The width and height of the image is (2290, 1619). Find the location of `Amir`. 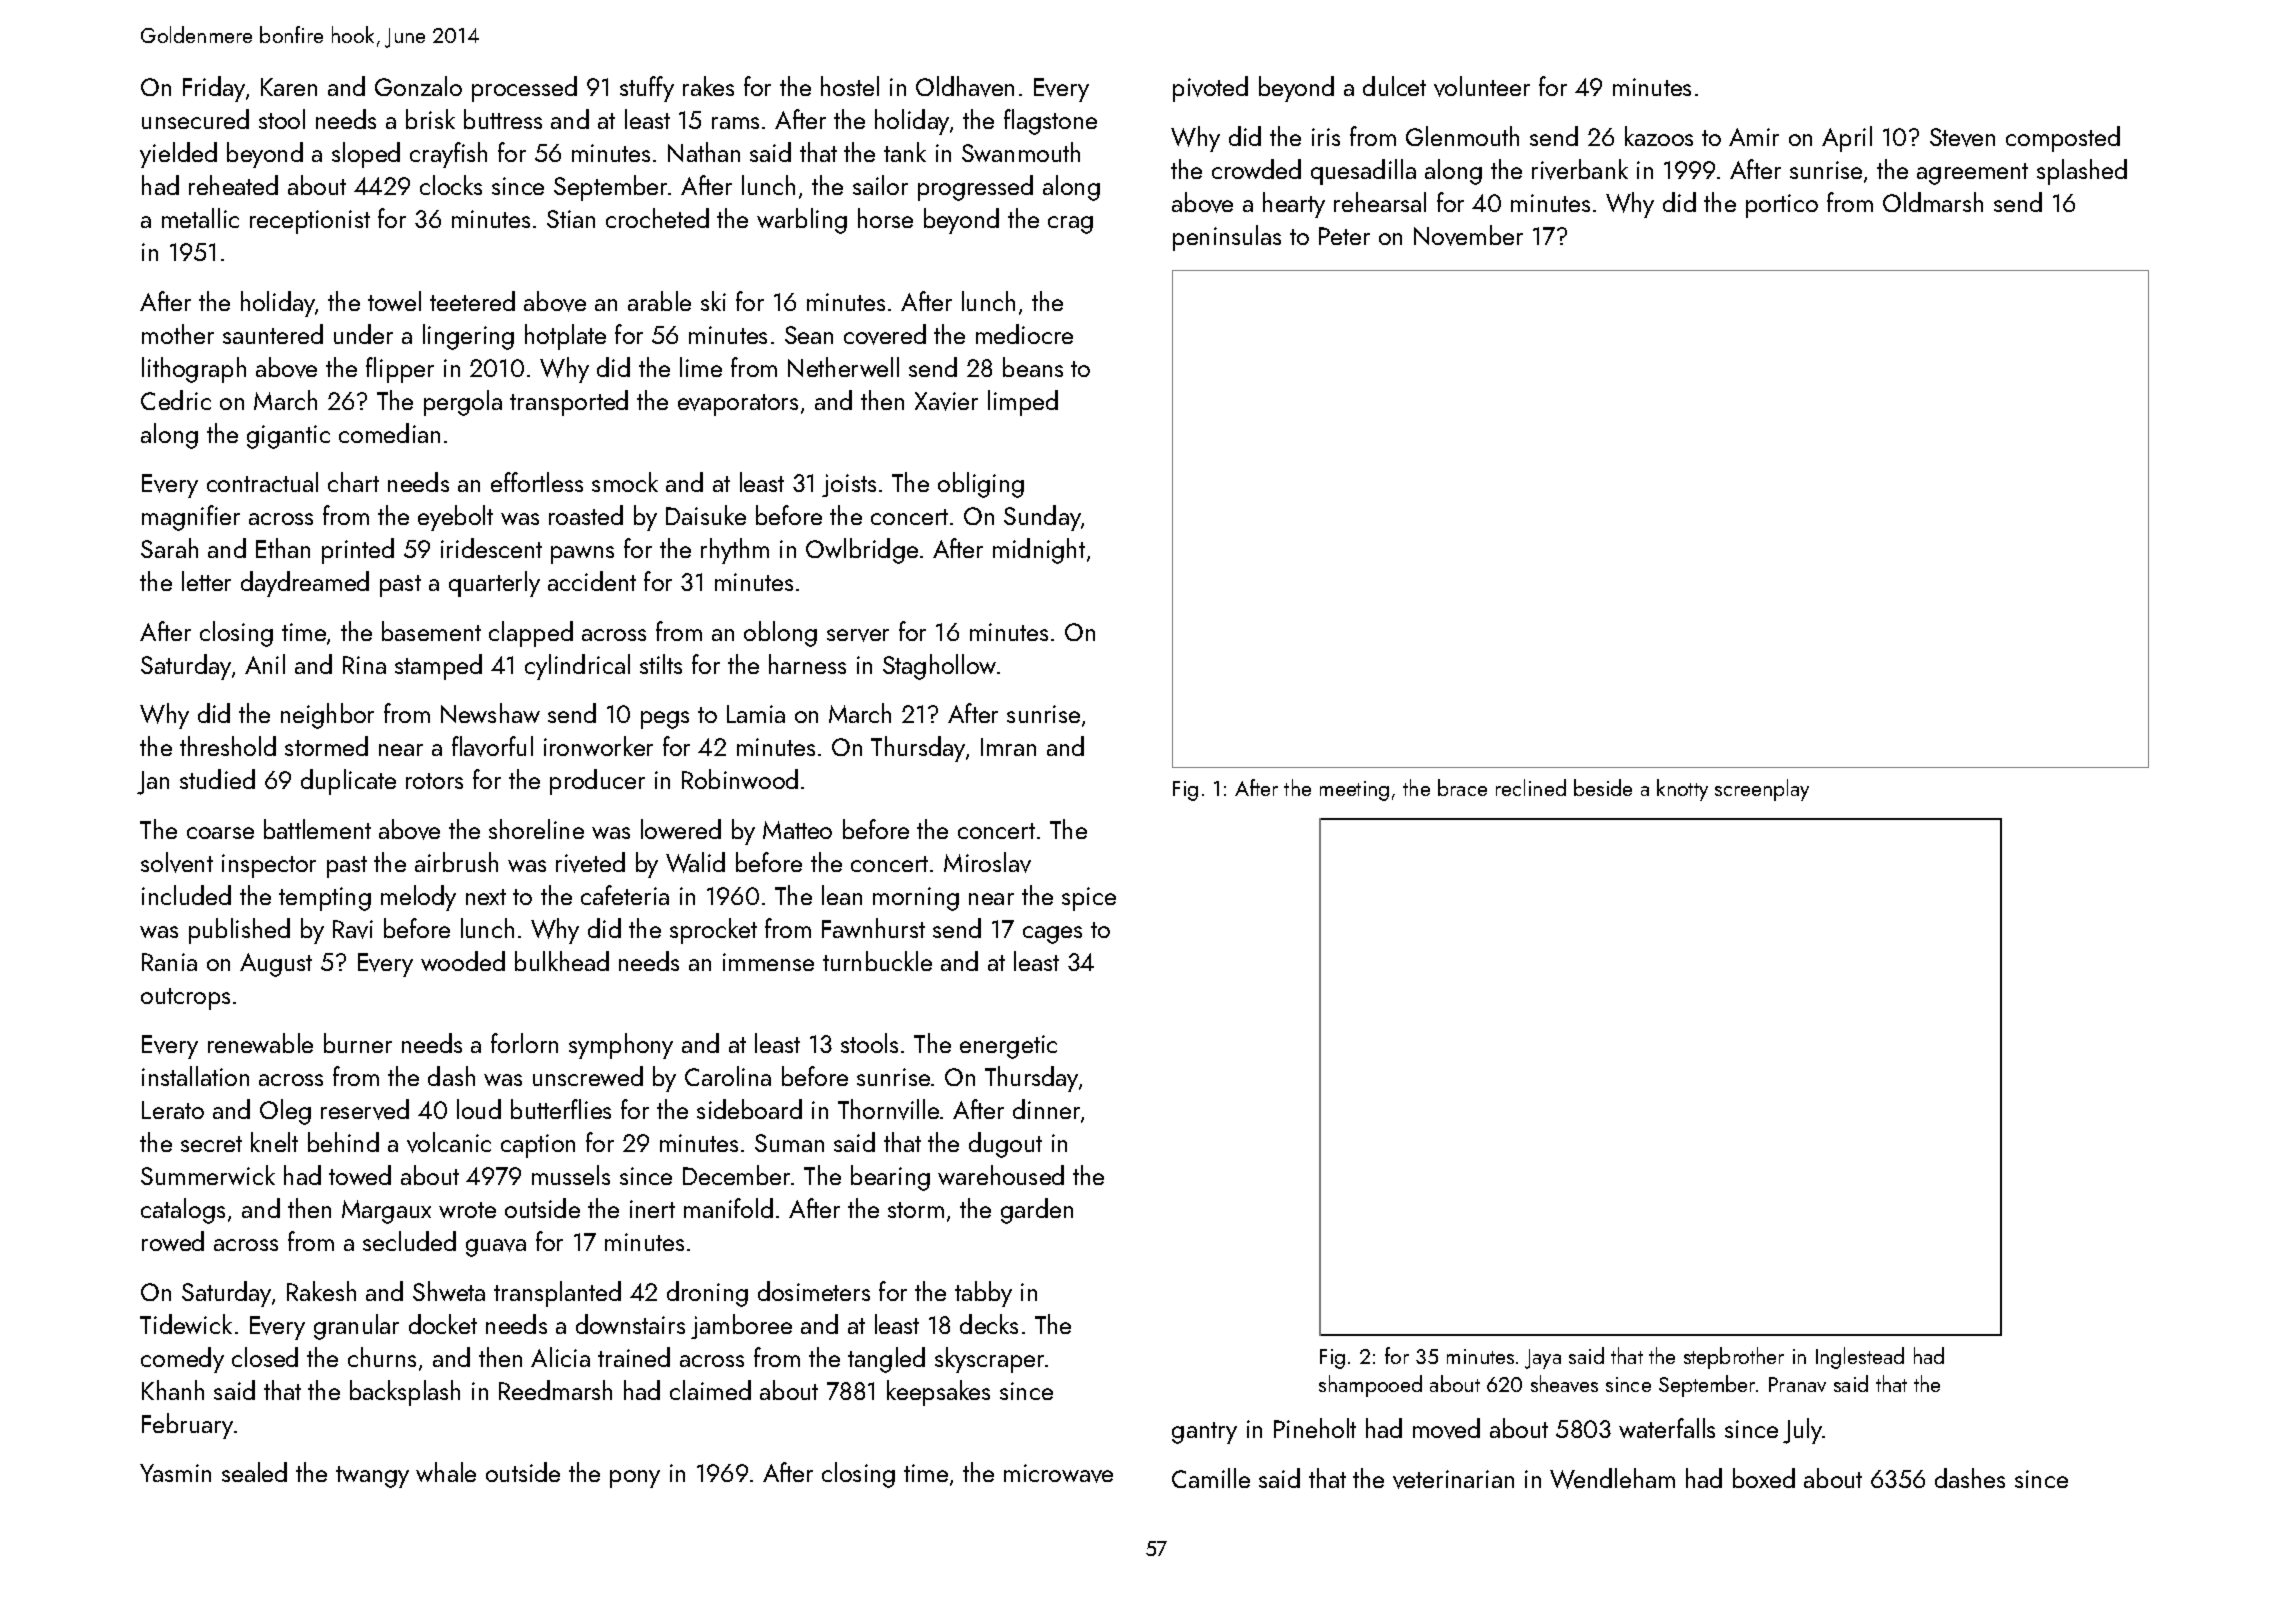

Amir is located at coordinates (1754, 137).
